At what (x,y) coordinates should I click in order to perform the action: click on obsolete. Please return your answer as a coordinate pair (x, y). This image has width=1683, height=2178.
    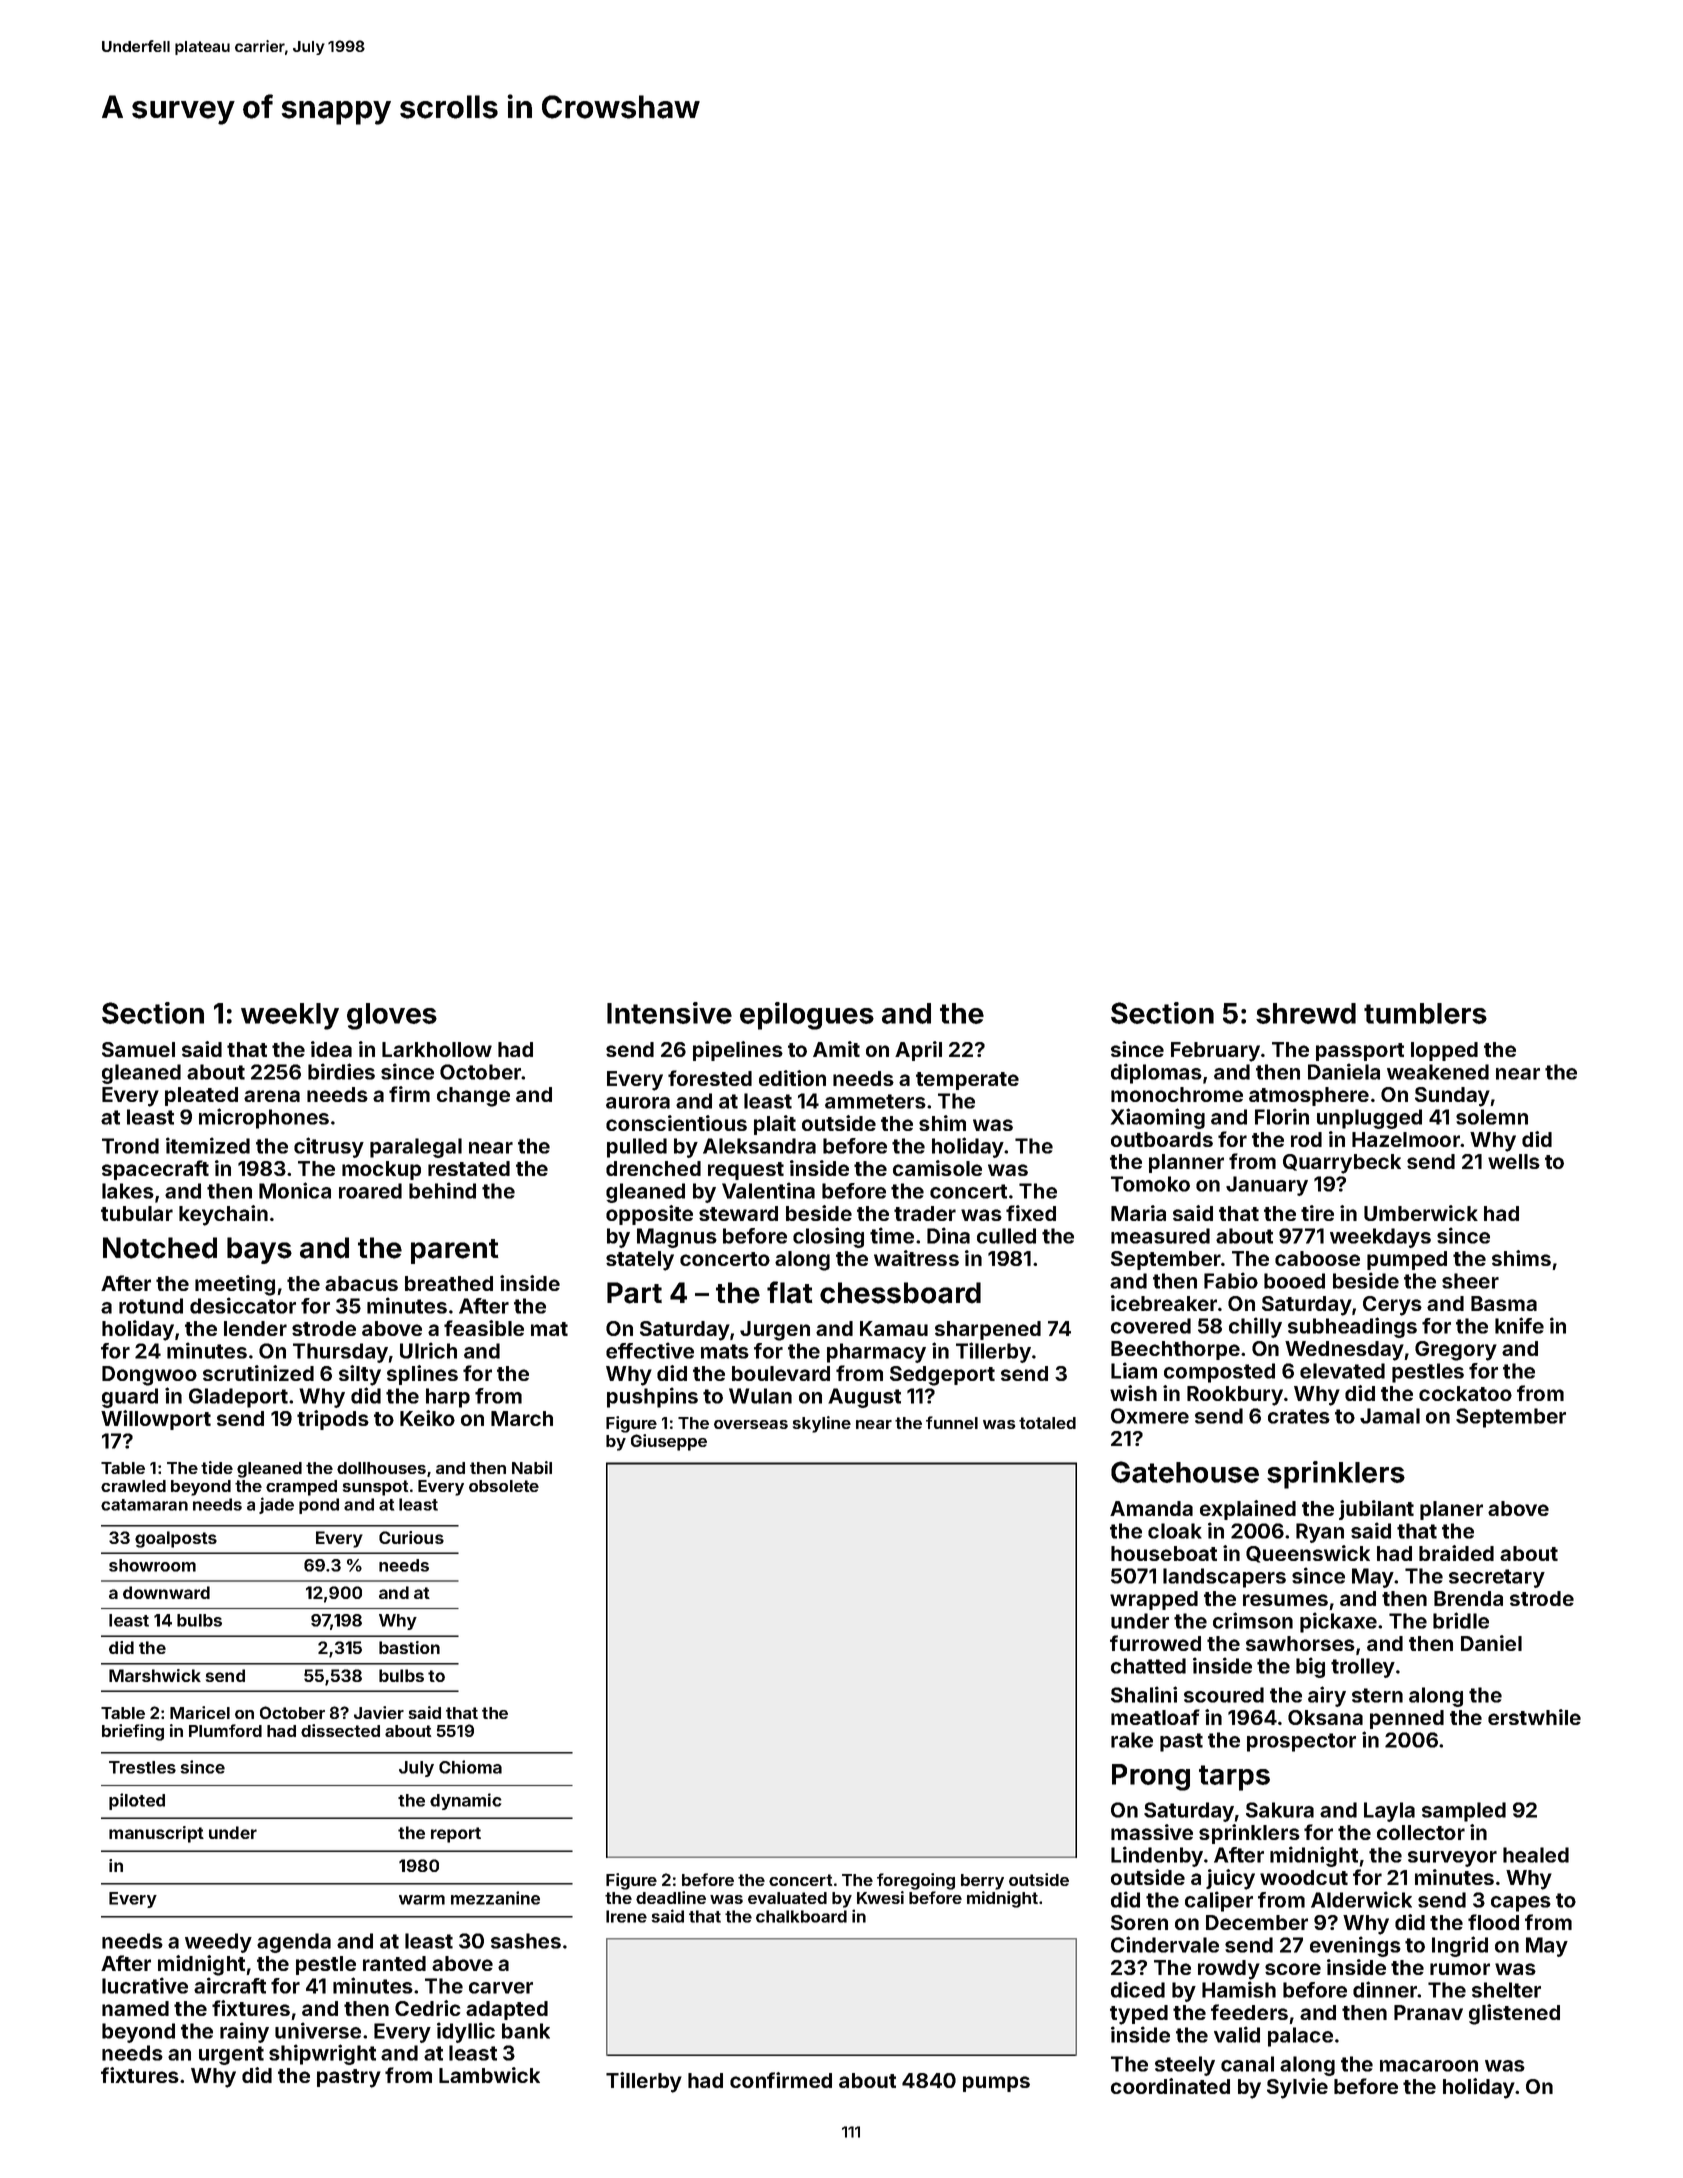
    Looking at the image, I should click on (504, 1486).
